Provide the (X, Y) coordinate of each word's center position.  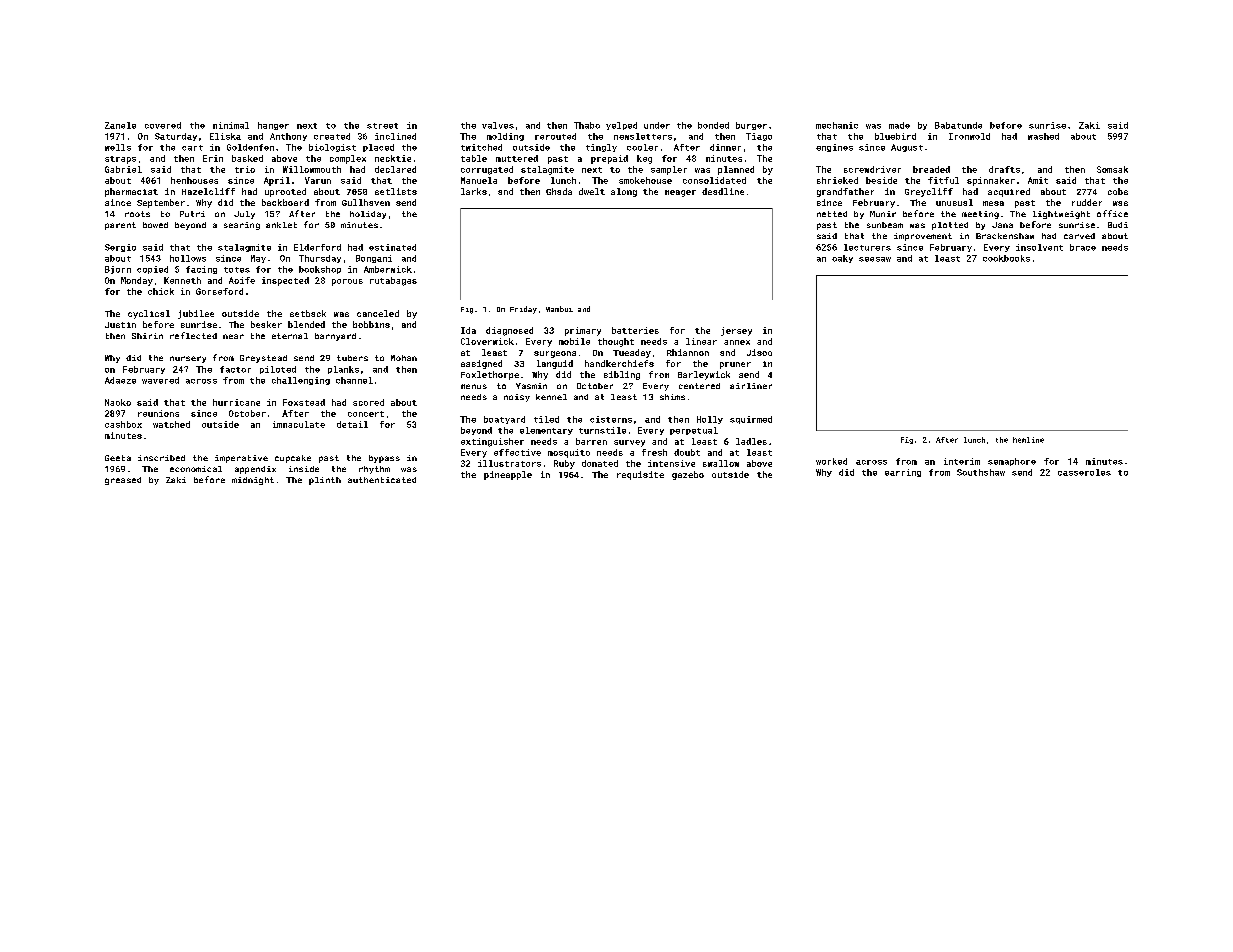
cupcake (293, 459)
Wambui (559, 309)
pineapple (508, 475)
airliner (751, 386)
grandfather (845, 192)
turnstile (602, 430)
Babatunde (958, 125)
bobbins (371, 324)
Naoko (118, 402)
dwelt (592, 191)
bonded (713, 125)
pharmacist (131, 192)
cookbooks (1006, 258)
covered (163, 125)
